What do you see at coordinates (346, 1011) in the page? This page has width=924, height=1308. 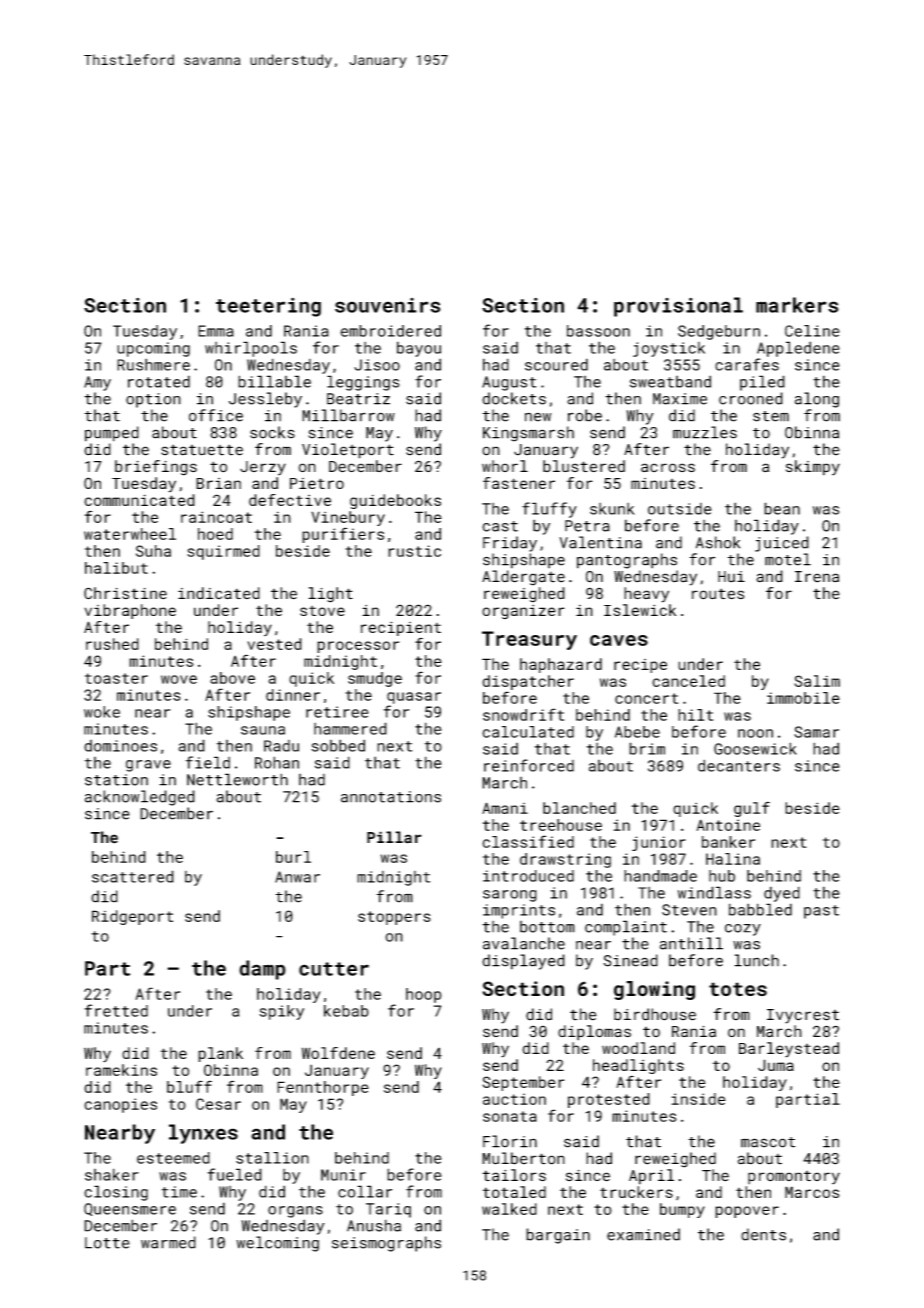 I see `kebab` at bounding box center [346, 1011].
